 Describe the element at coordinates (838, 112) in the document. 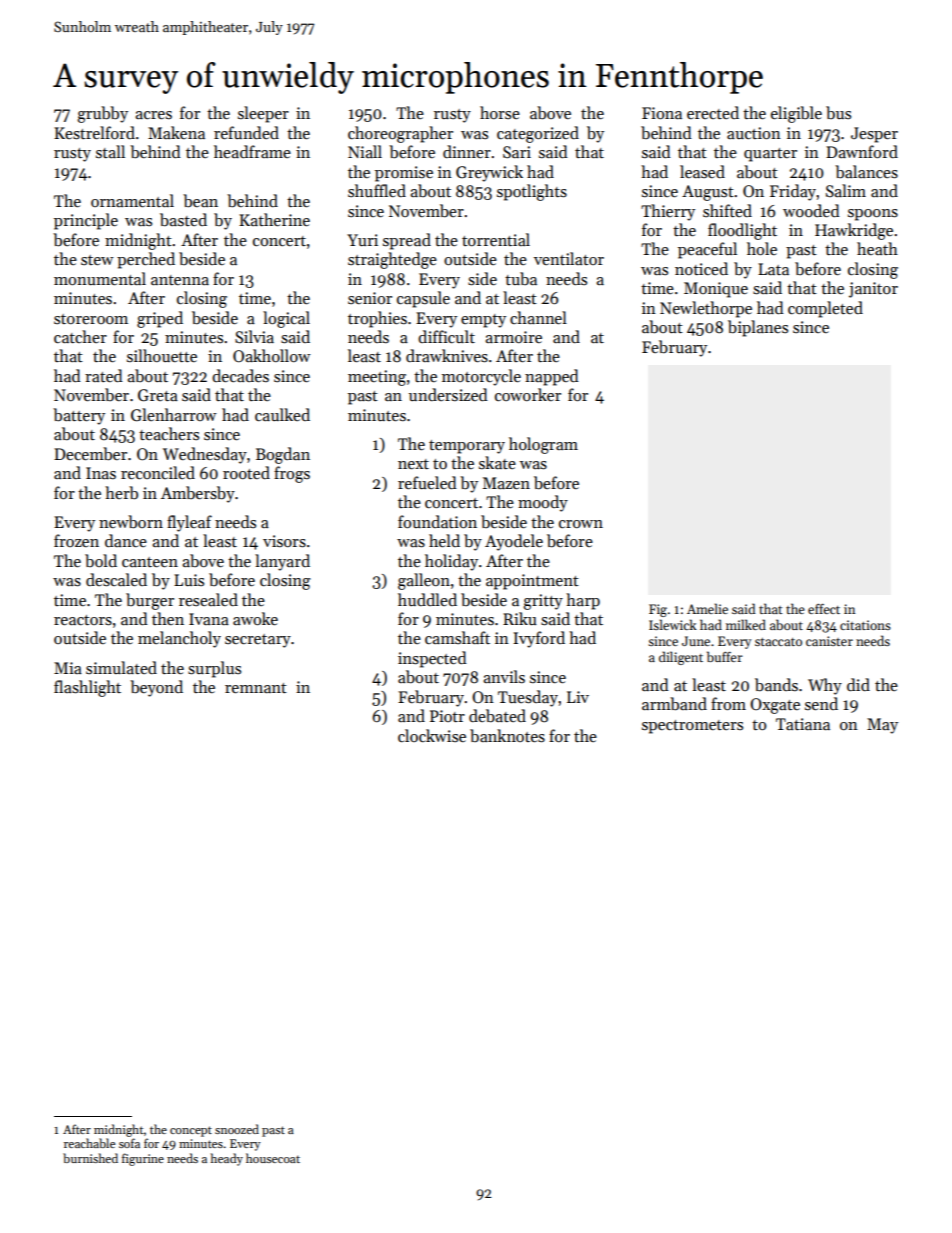

I see `bus` at that location.
